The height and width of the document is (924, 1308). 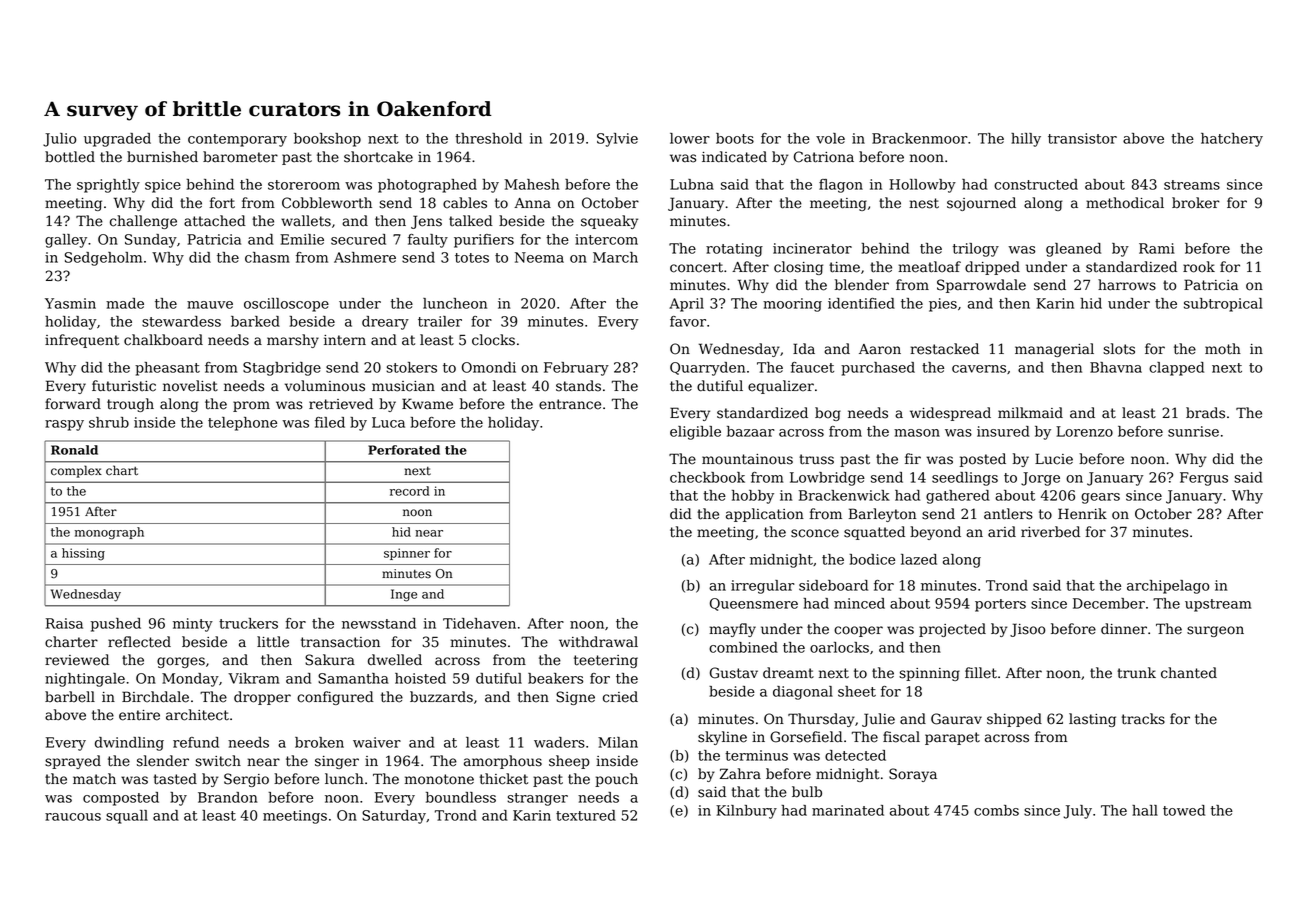 What do you see at coordinates (1082, 138) in the document?
I see `transistor` at bounding box center [1082, 138].
